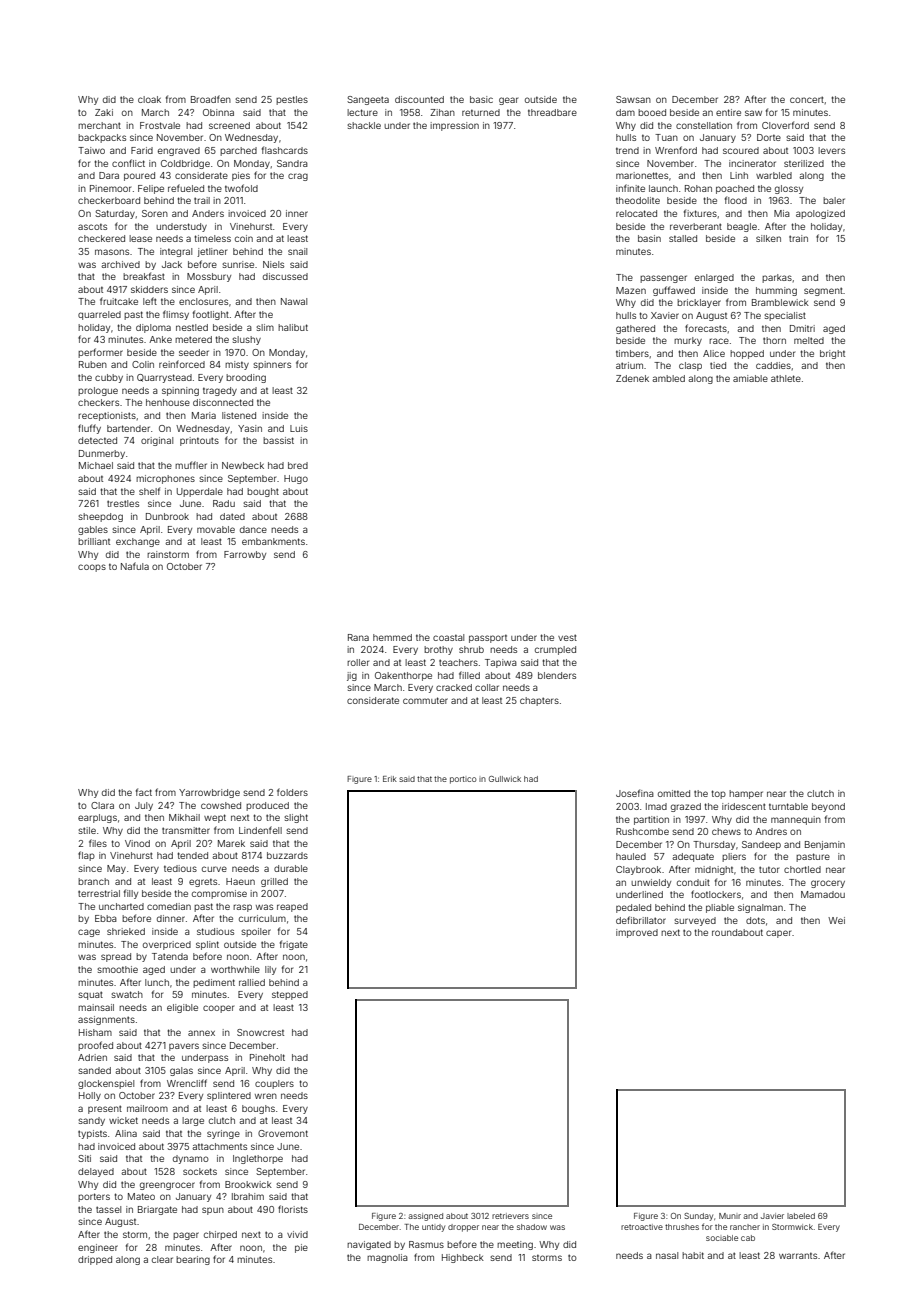 This screenshot has width=924, height=1308. Describe the element at coordinates (298, 465) in the screenshot. I see `bred` at that location.
